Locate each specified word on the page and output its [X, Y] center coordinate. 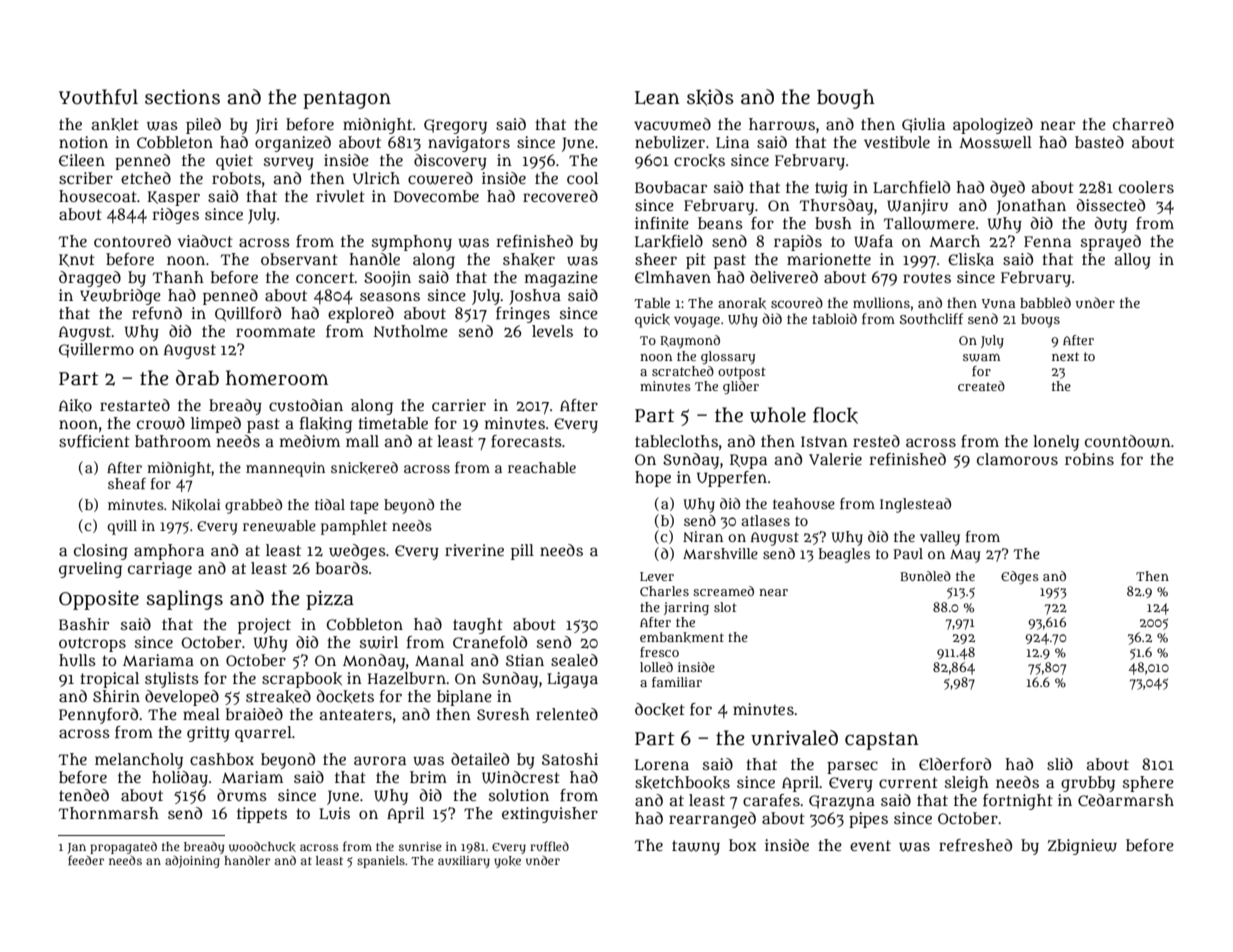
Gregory [455, 126]
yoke [507, 862]
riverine [474, 550]
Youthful [98, 97]
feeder [86, 860]
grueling [90, 570]
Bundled [925, 576]
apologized [993, 126]
